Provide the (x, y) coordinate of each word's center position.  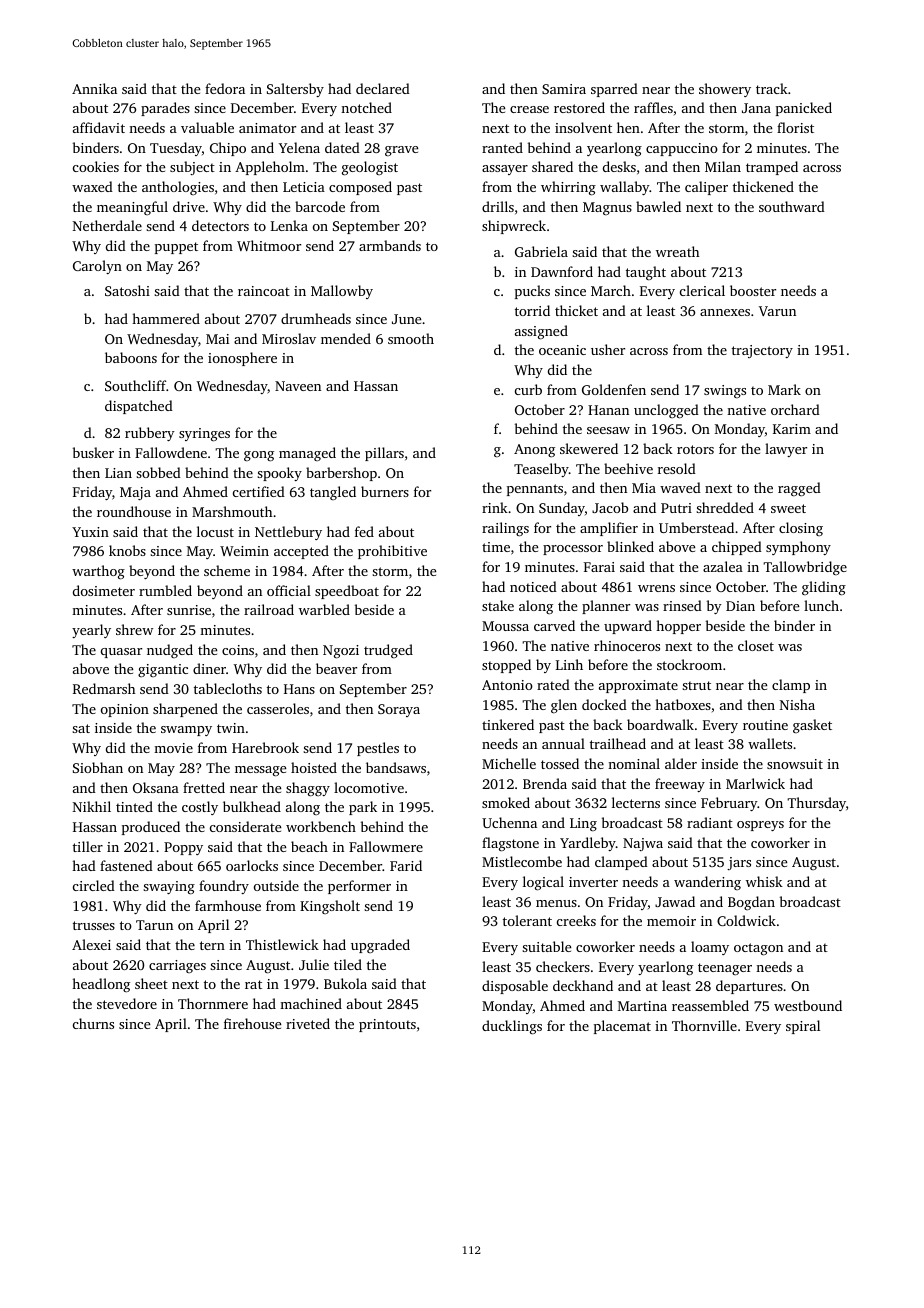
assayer (505, 170)
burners (385, 491)
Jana (756, 108)
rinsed (682, 605)
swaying (169, 888)
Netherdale (107, 225)
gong (259, 456)
